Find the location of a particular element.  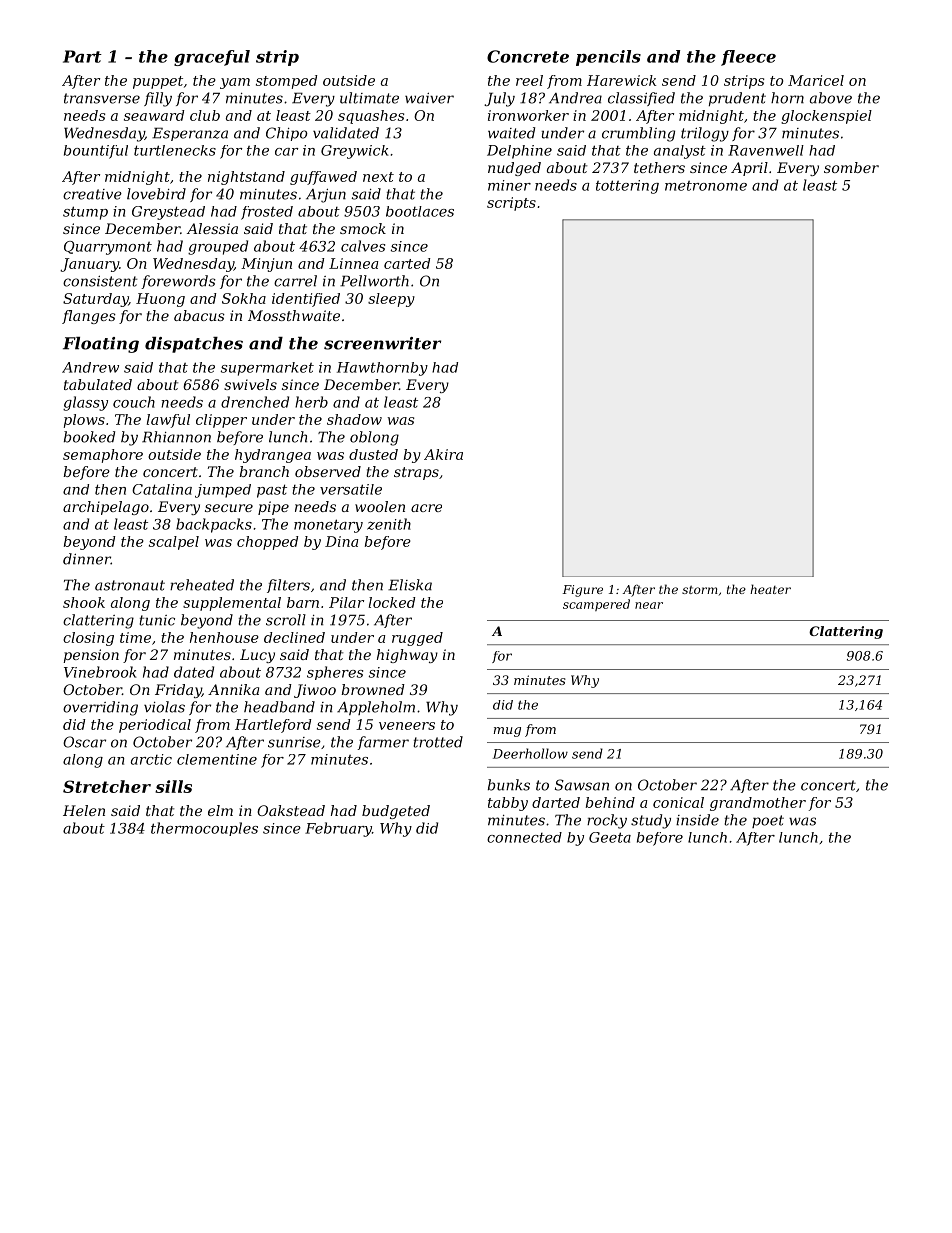

sleepy is located at coordinates (391, 300).
